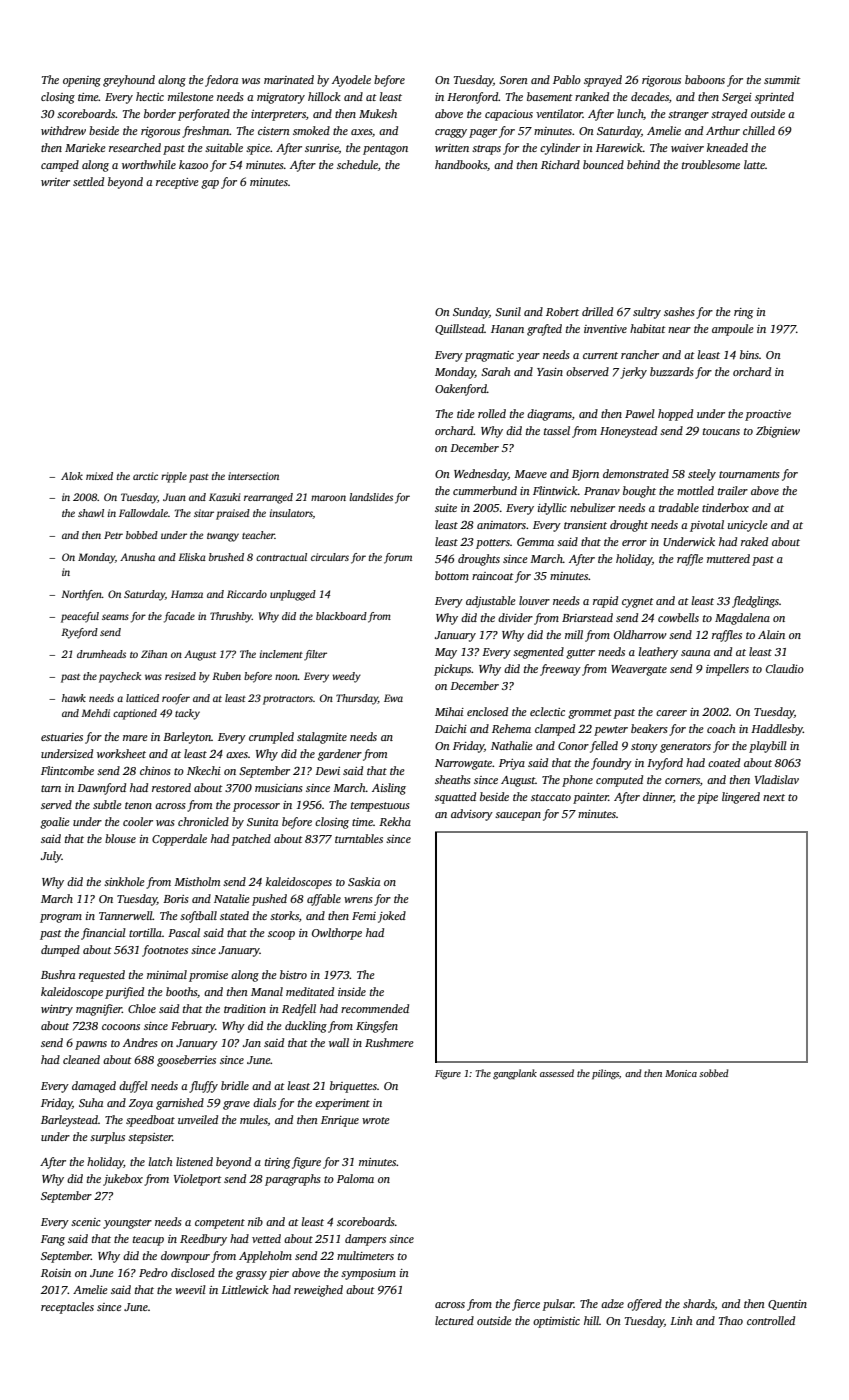 The height and width of the screenshot is (1400, 849). I want to click on Ruben, so click(226, 676).
